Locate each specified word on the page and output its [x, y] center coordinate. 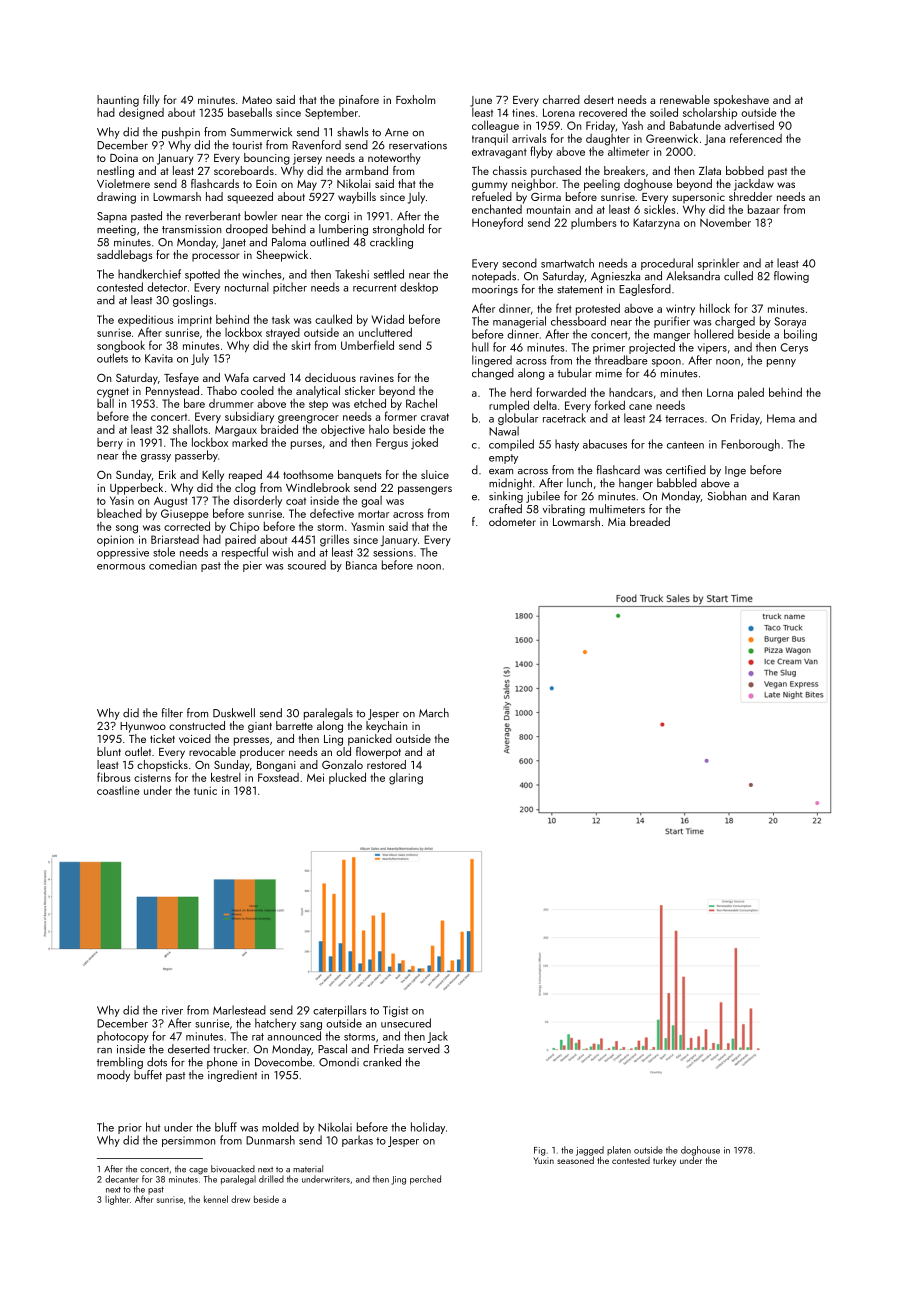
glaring [406, 779]
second [519, 263]
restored [386, 764]
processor [215, 257]
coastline [118, 790]
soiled [664, 112]
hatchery [275, 1024]
